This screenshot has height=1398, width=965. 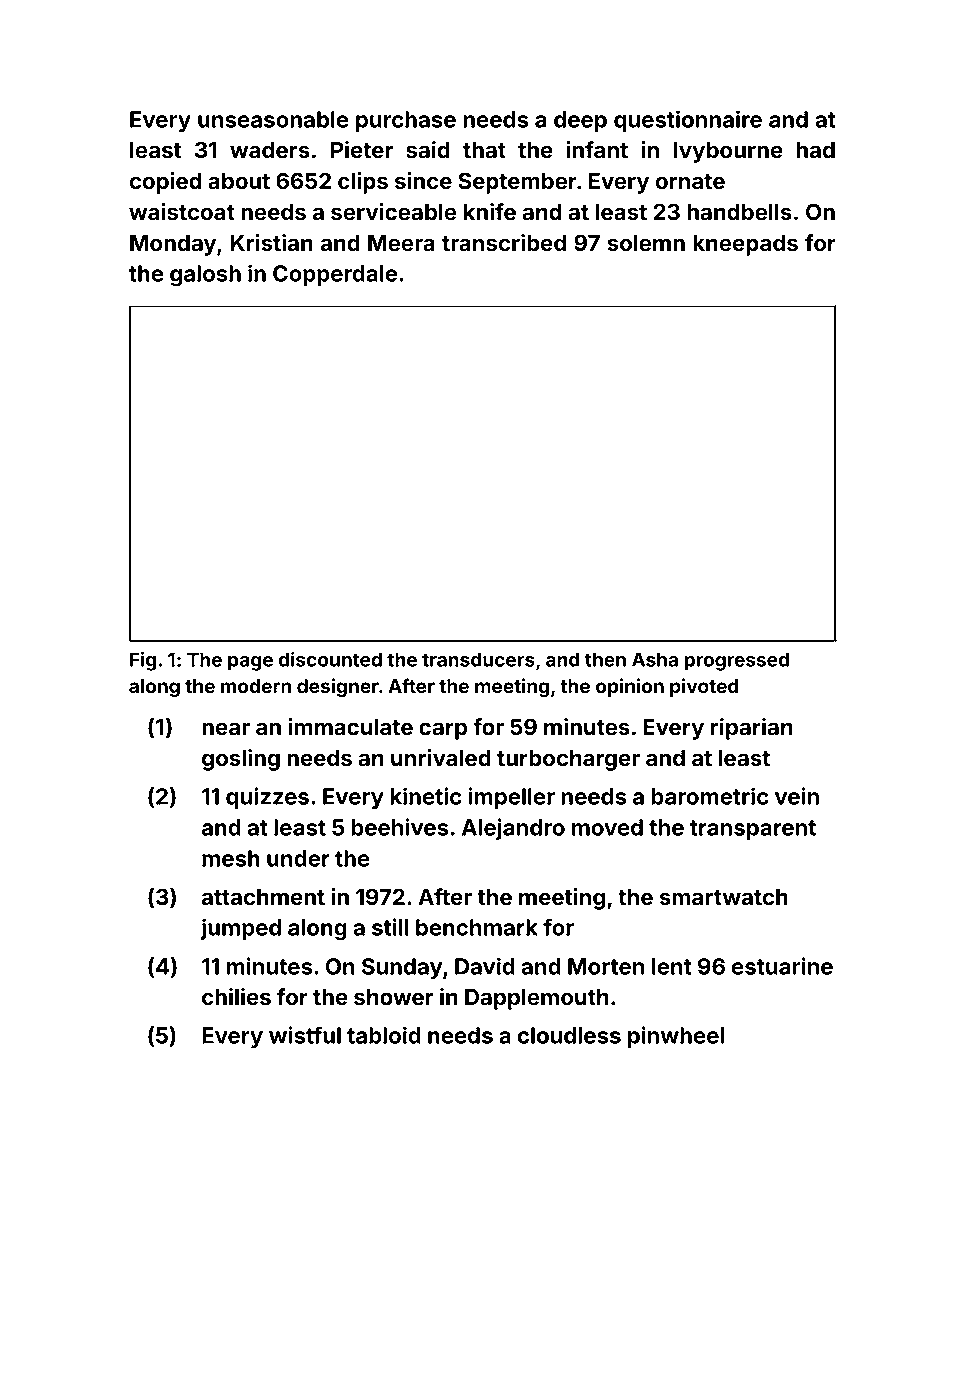 What do you see at coordinates (815, 150) in the screenshot?
I see `had` at bounding box center [815, 150].
